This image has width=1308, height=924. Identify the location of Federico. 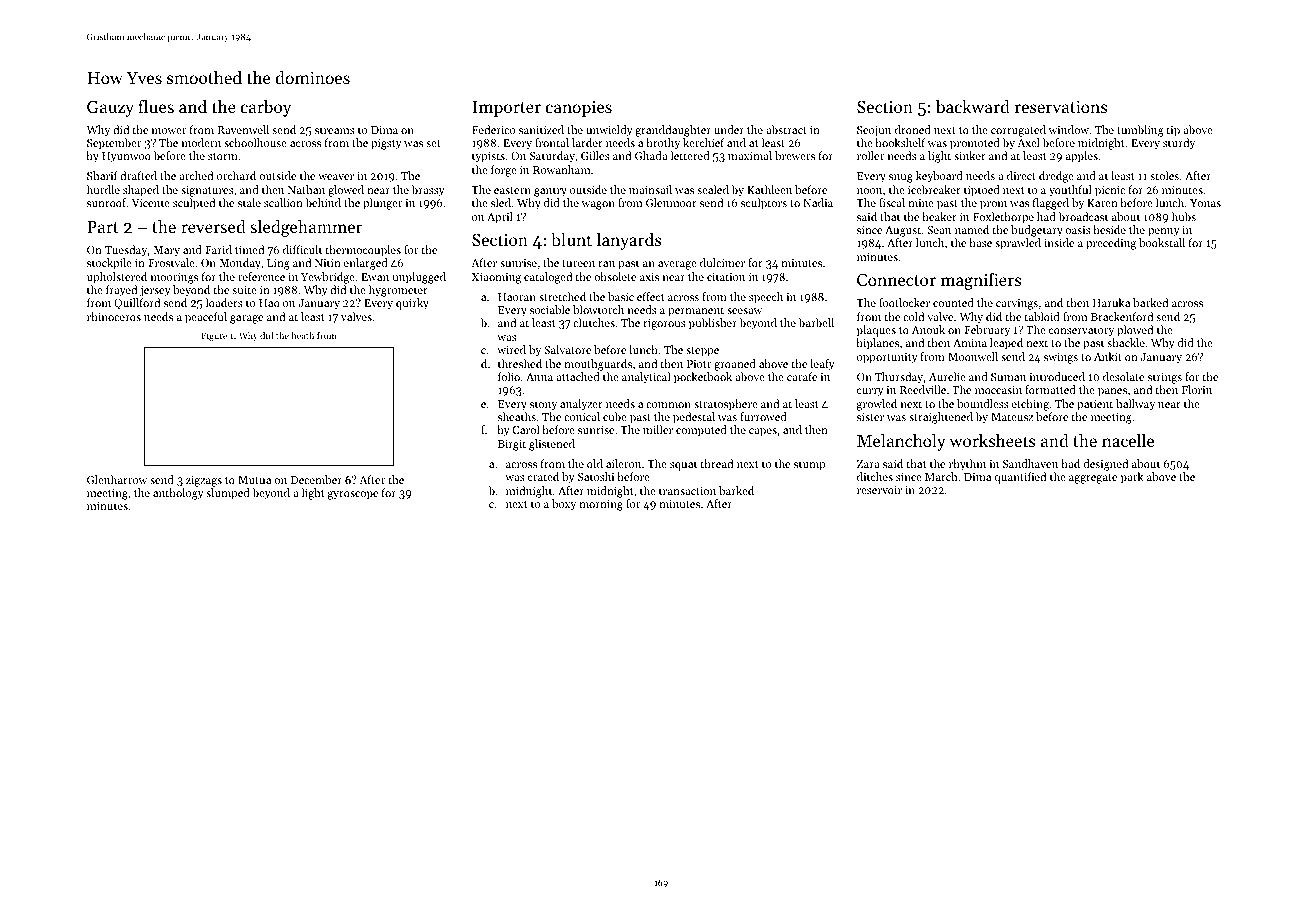
(493, 129).
